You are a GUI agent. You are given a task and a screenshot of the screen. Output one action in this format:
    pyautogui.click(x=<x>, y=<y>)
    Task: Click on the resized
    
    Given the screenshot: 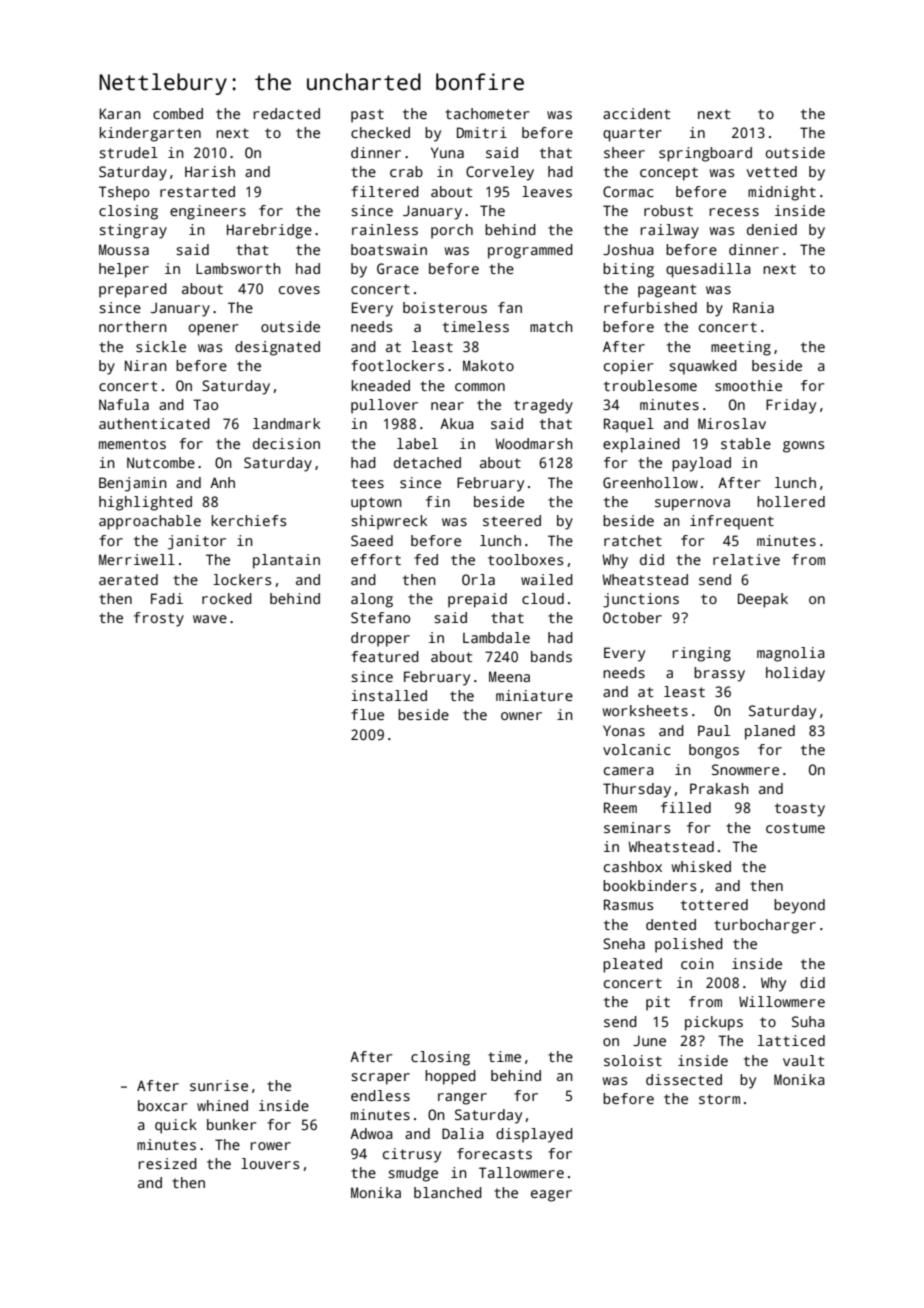 What is the action you would take?
    pyautogui.click(x=167, y=1163)
